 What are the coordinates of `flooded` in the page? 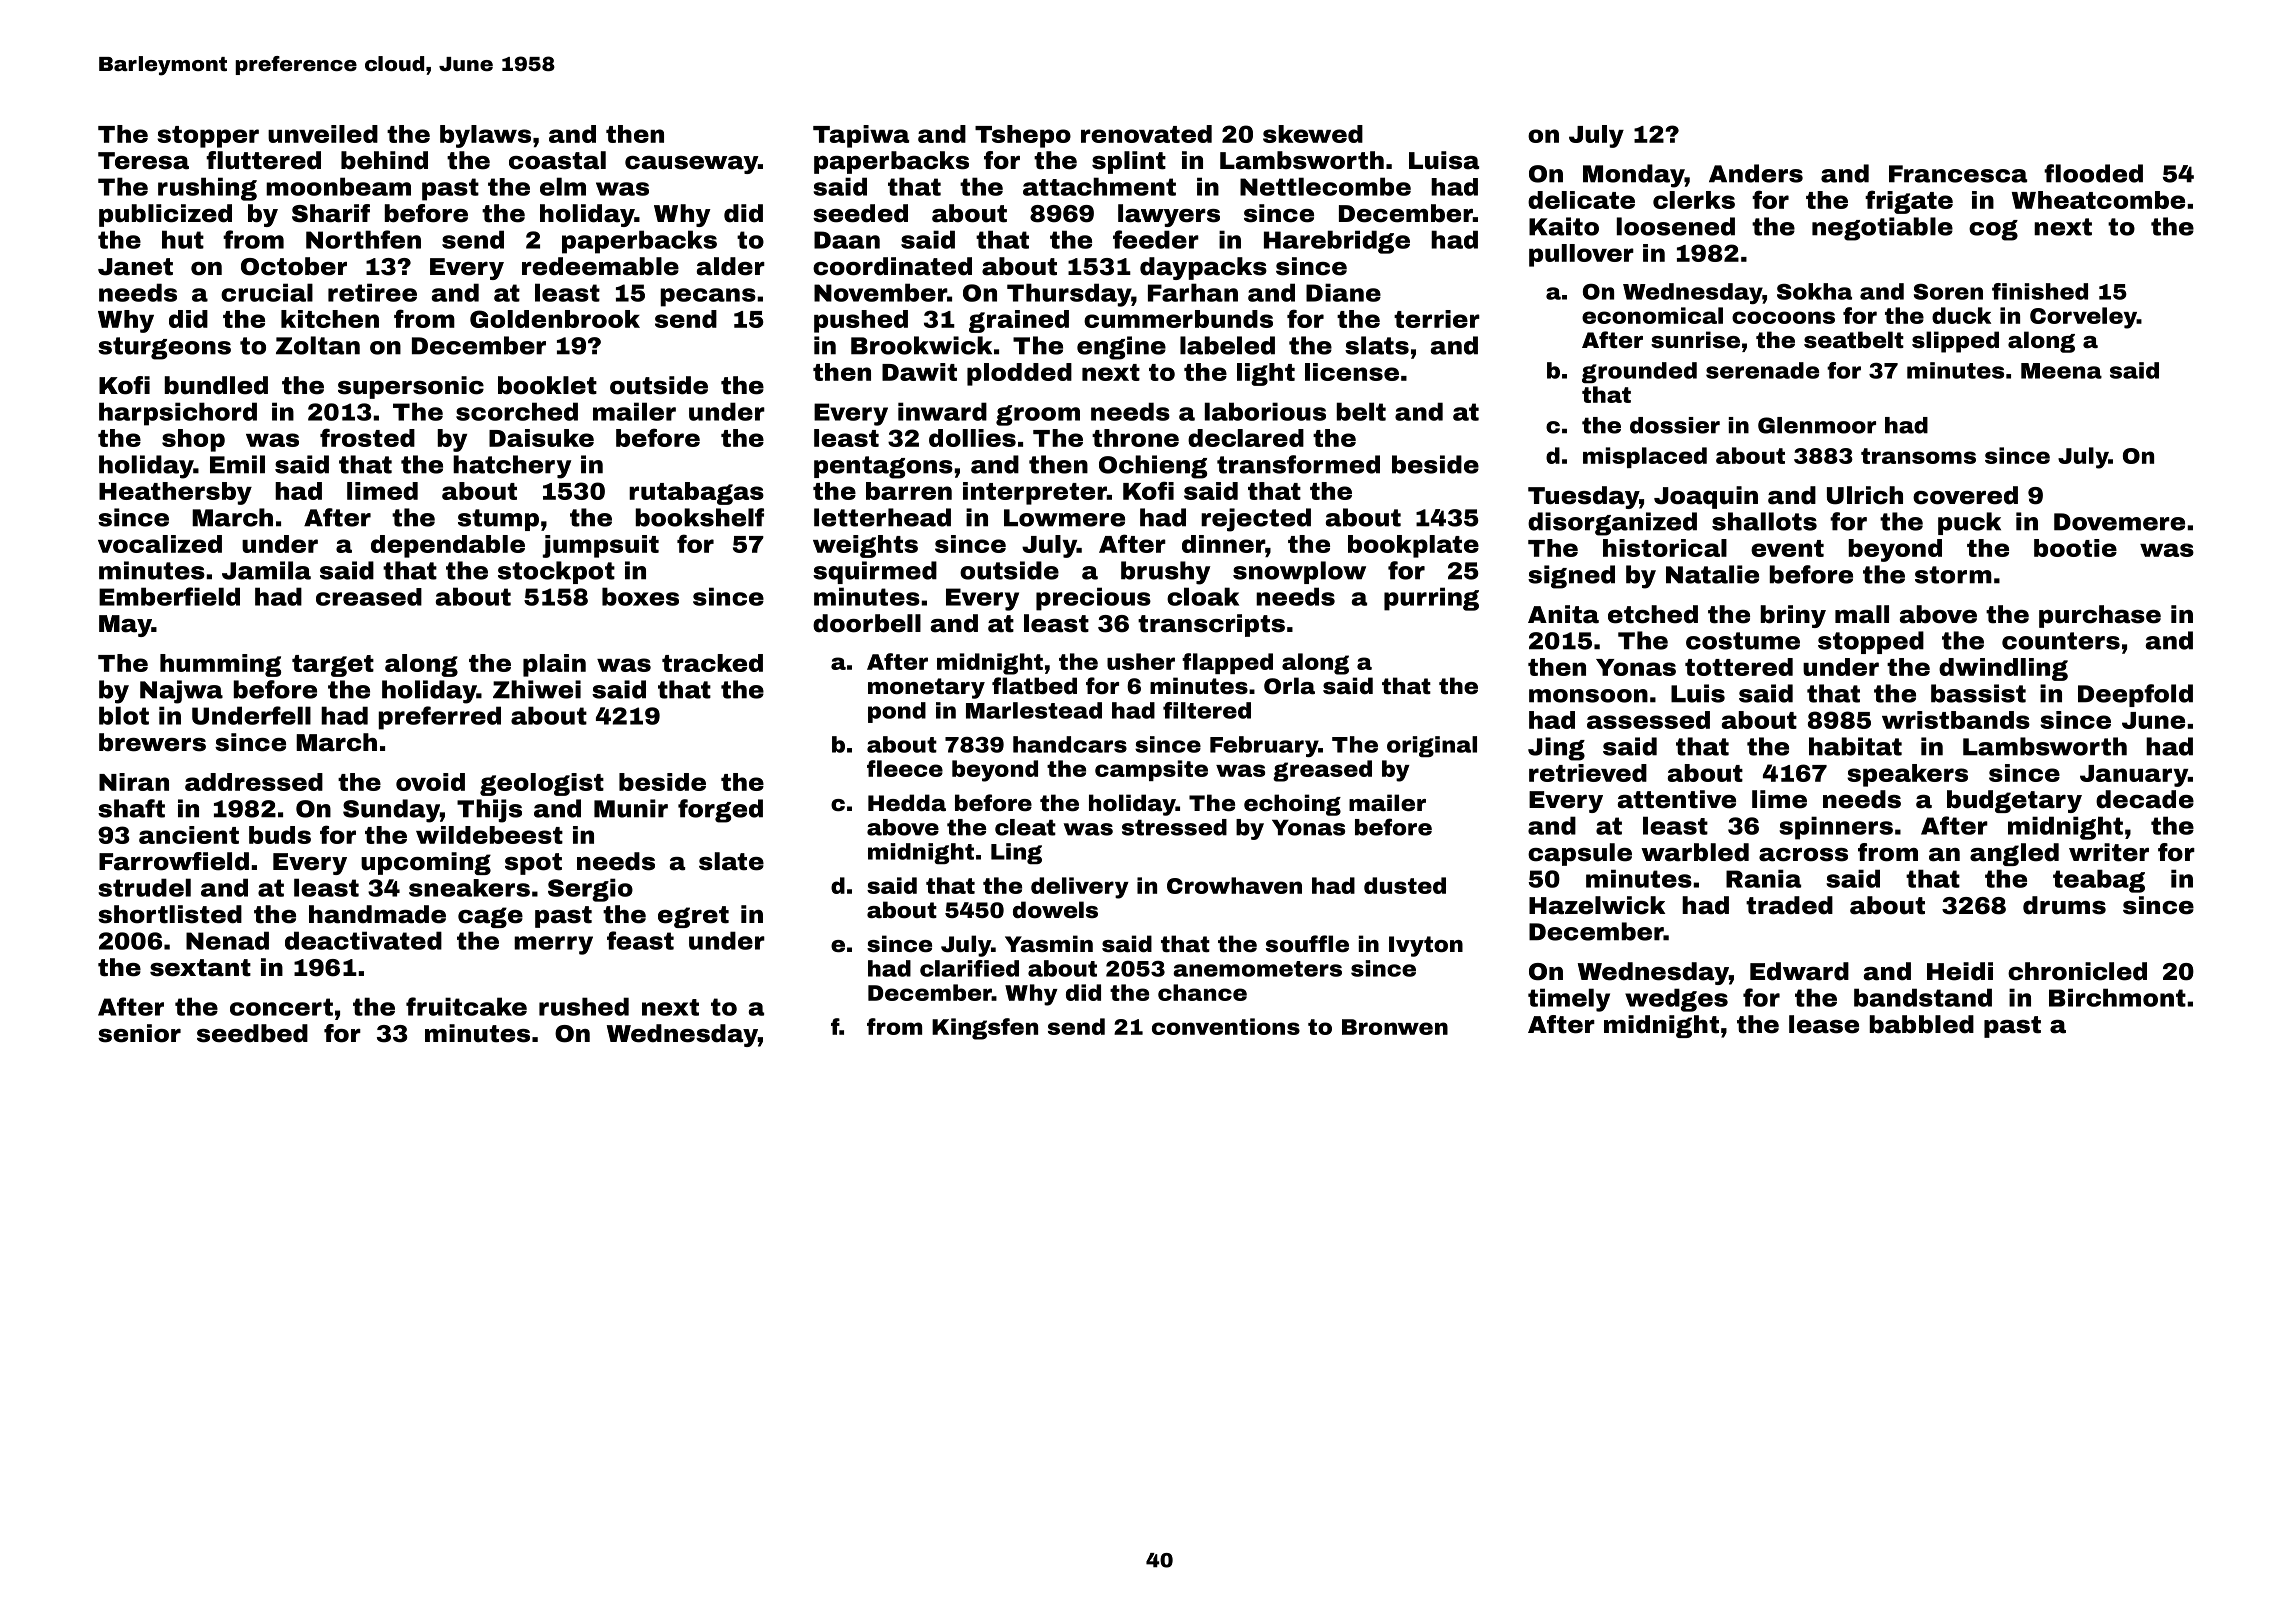 It's located at (2093, 173).
